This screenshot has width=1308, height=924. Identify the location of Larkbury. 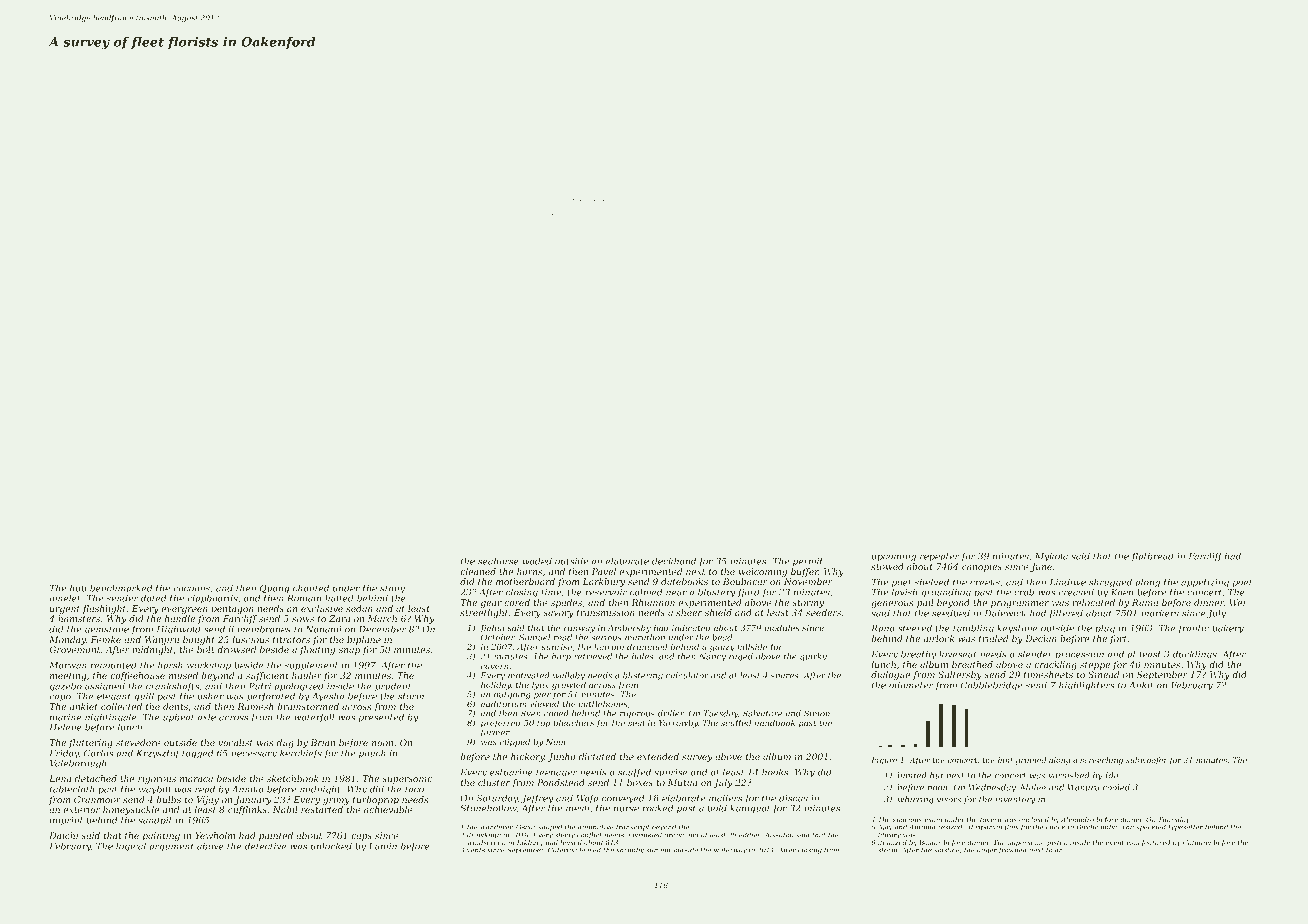
(604, 582).
